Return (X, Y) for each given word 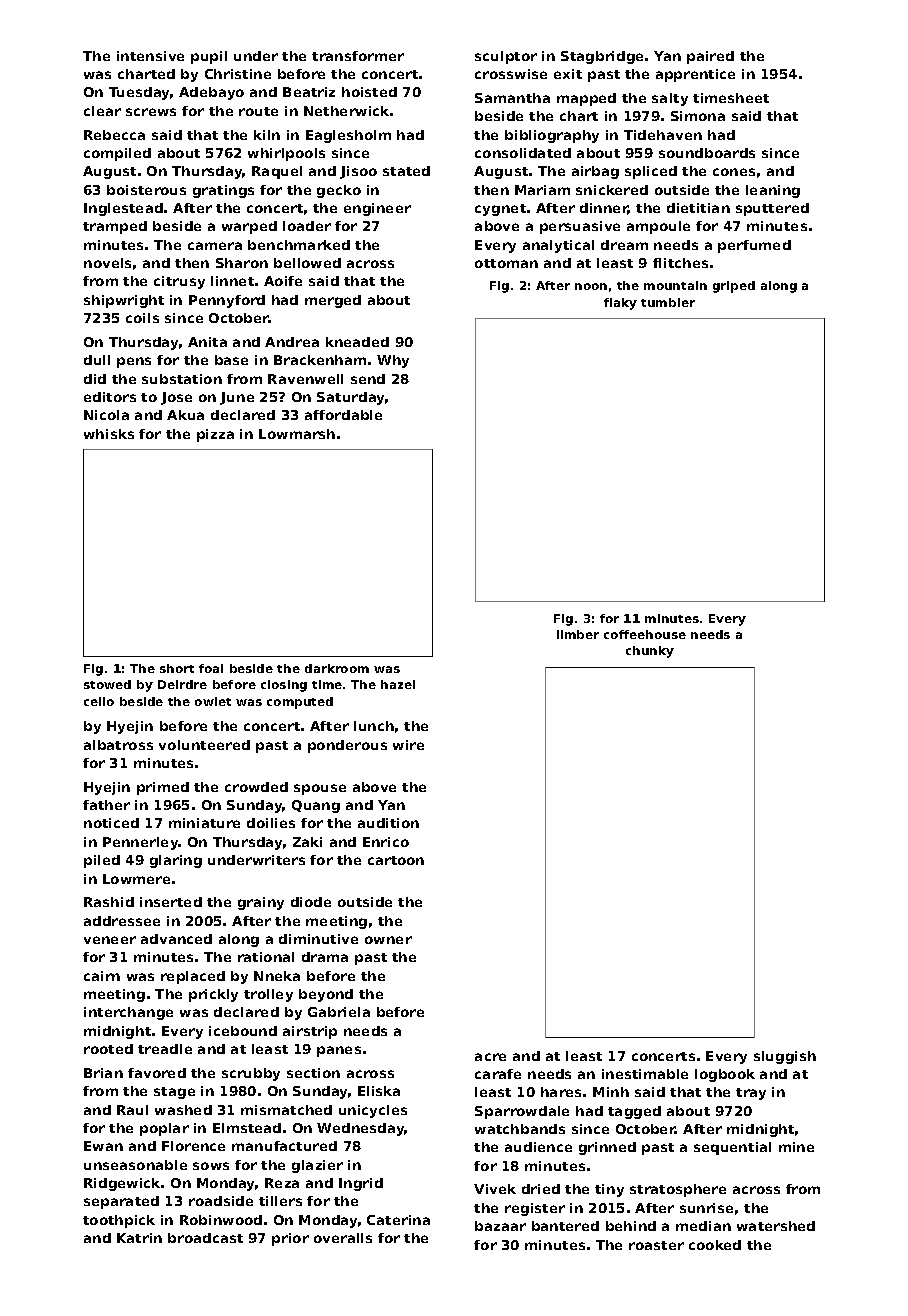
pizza (215, 435)
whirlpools (286, 154)
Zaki (307, 842)
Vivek (495, 1189)
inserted (171, 902)
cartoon (396, 860)
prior (290, 1239)
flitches (680, 263)
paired (710, 57)
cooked (715, 1245)
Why (393, 361)
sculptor (506, 57)
